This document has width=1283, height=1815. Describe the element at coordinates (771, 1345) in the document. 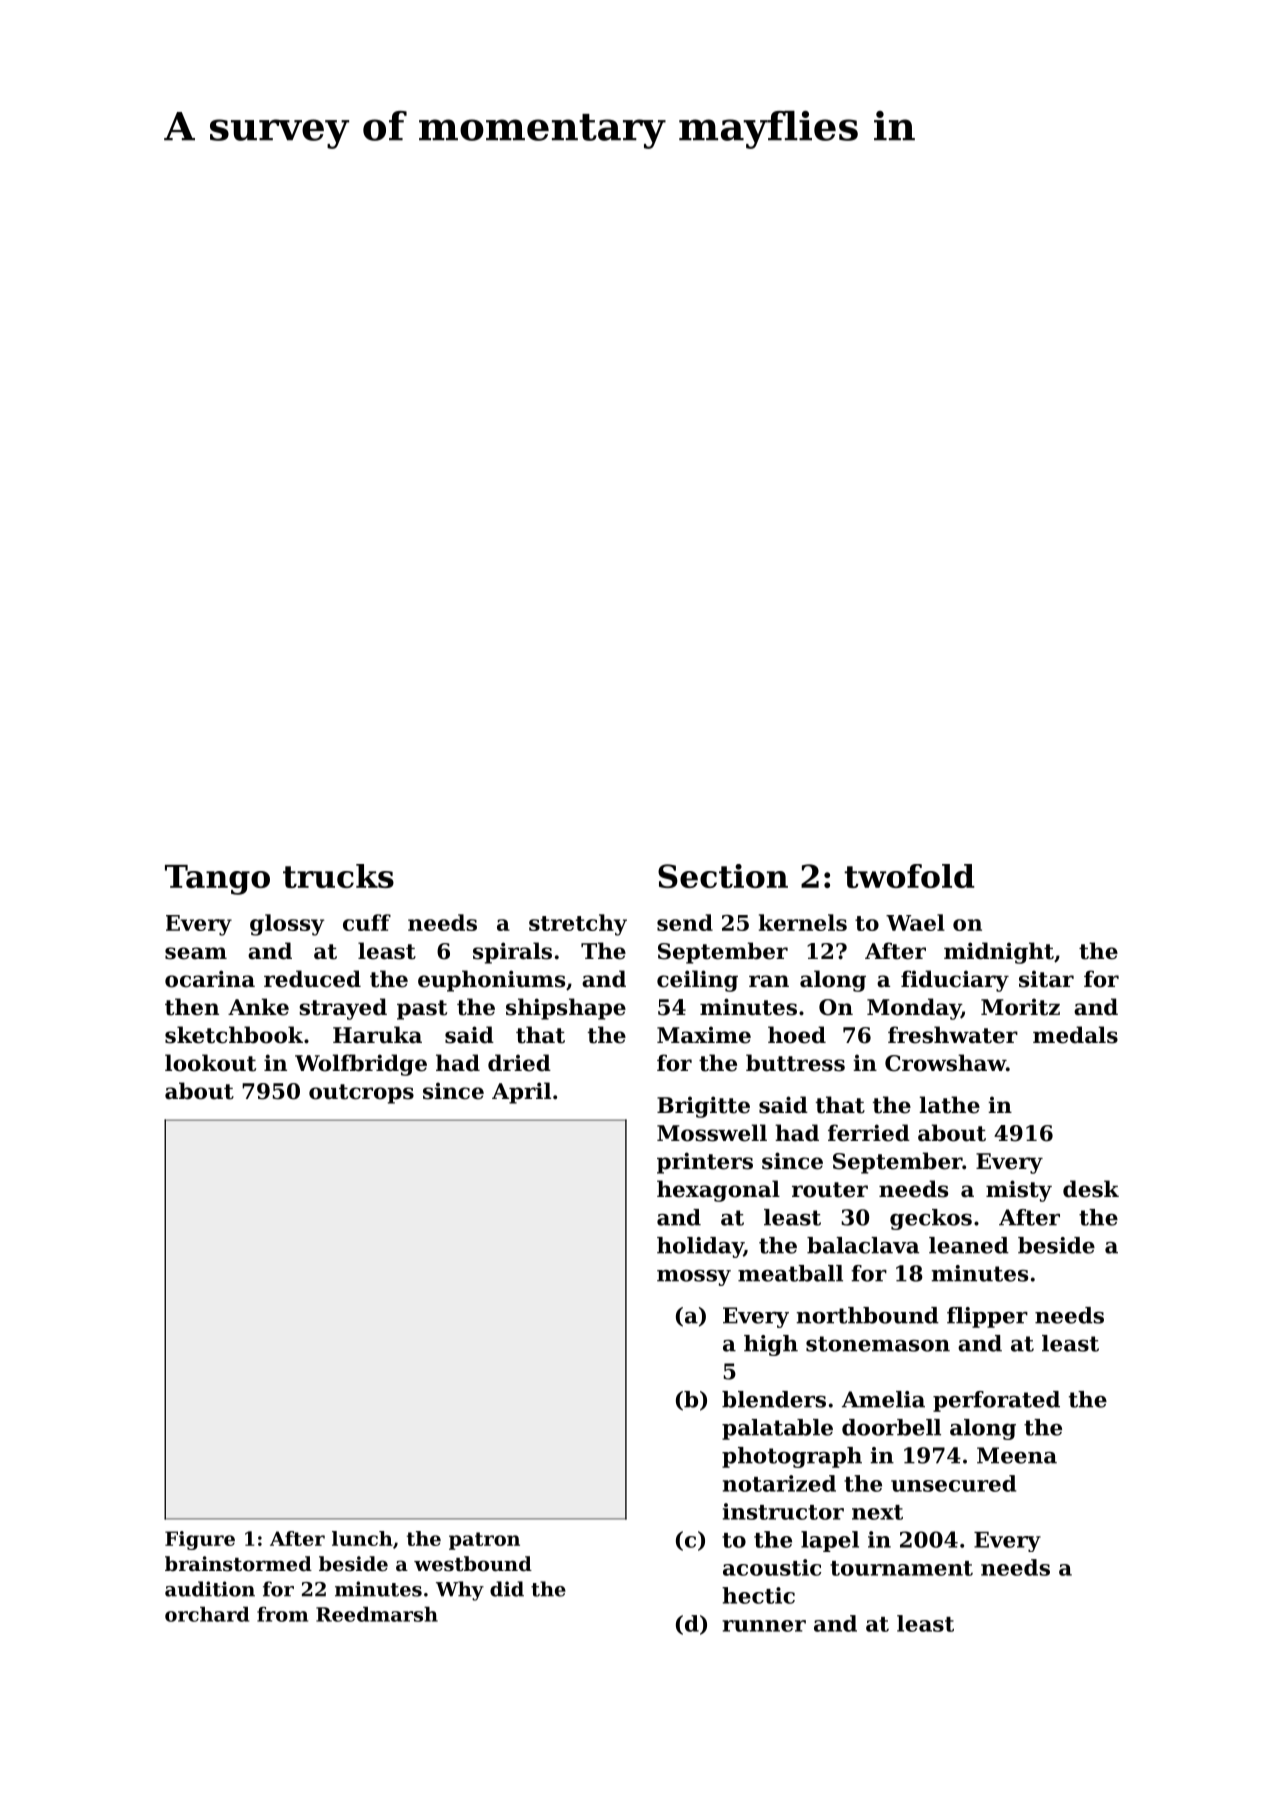

I see `high` at that location.
